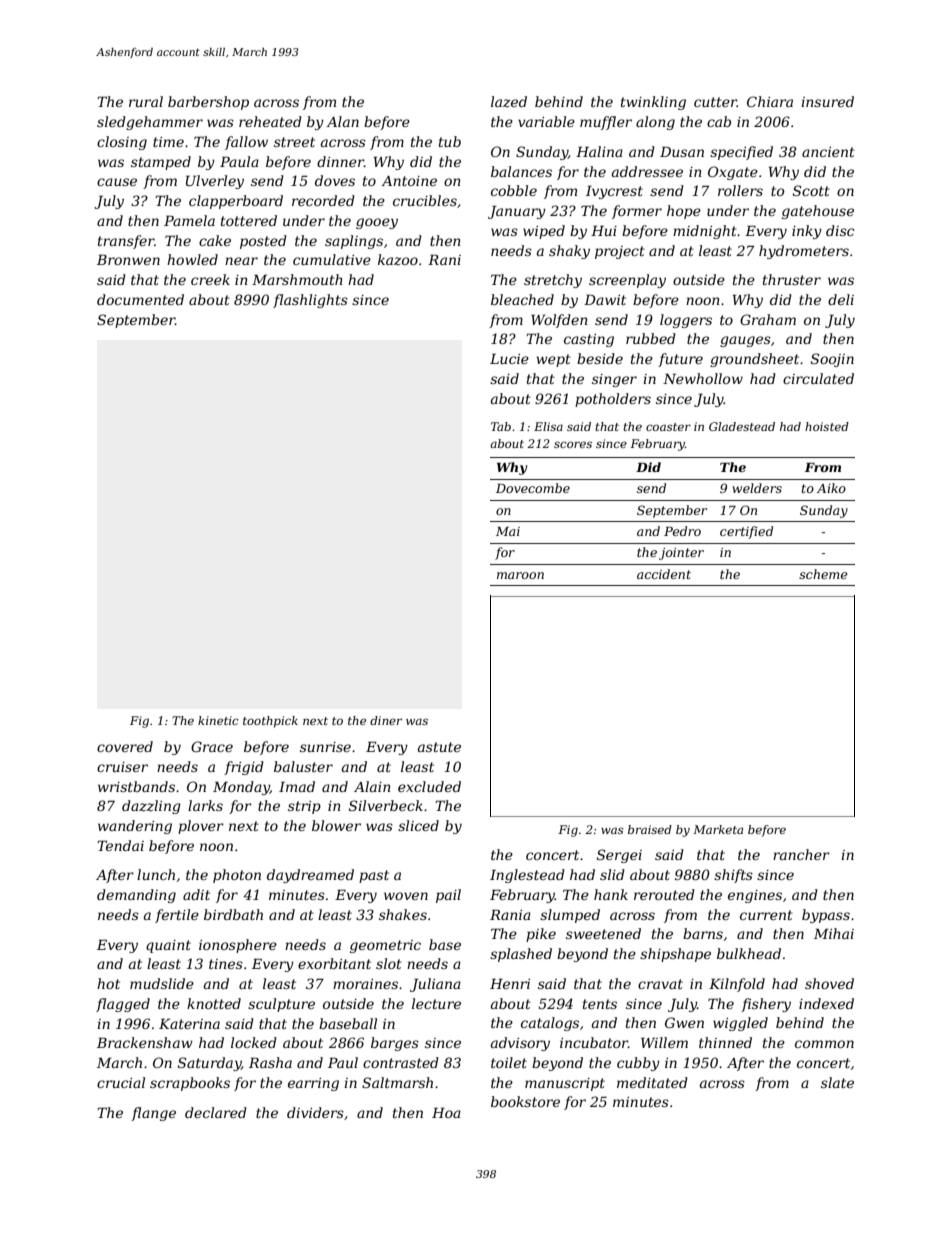  Describe the element at coordinates (508, 531) in the screenshot. I see `Mai` at that location.
